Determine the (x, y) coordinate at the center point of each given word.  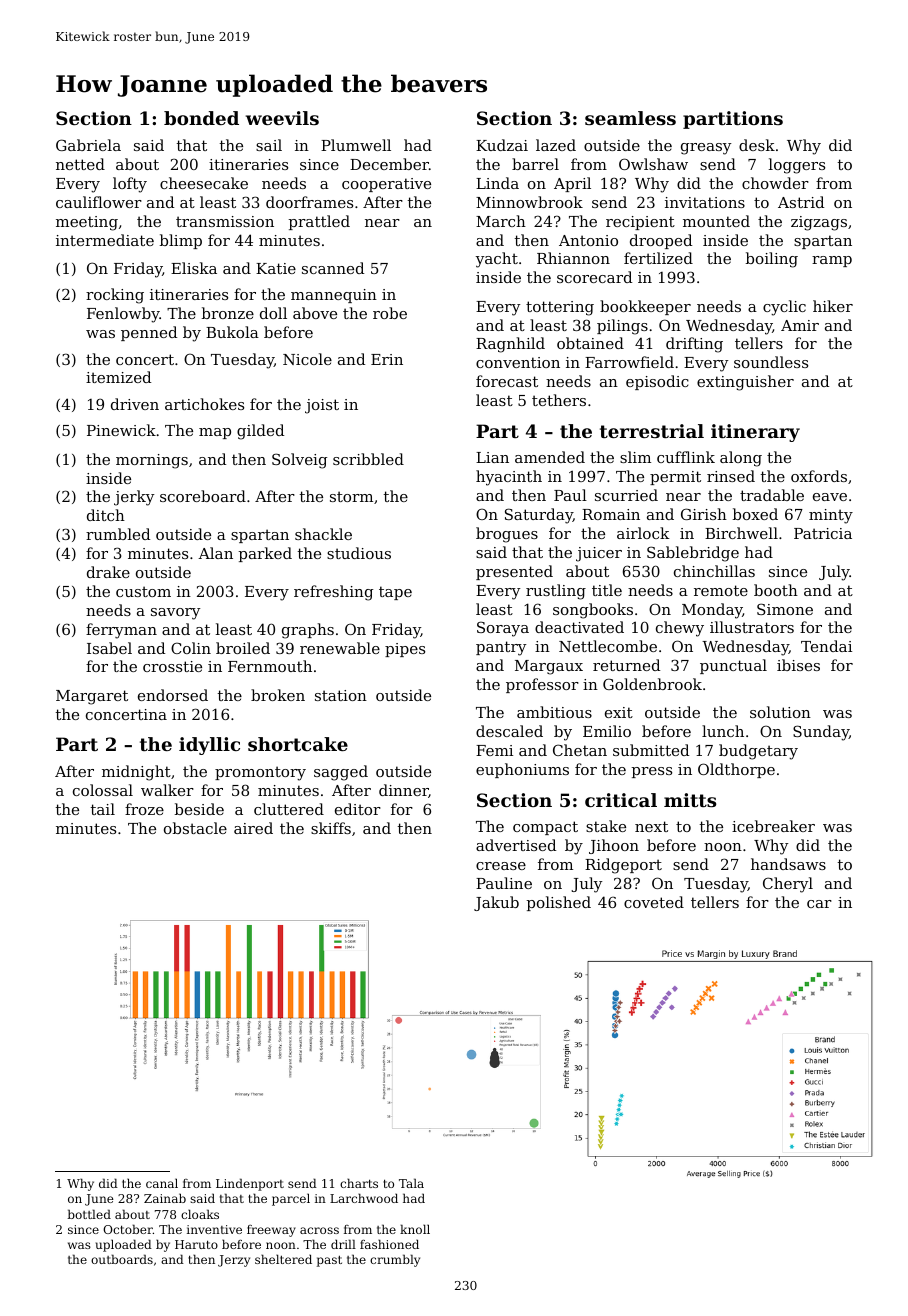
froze (144, 809)
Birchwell (741, 533)
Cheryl (788, 885)
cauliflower (99, 202)
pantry (501, 648)
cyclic (784, 308)
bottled (89, 1214)
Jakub (496, 903)
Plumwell (356, 145)
